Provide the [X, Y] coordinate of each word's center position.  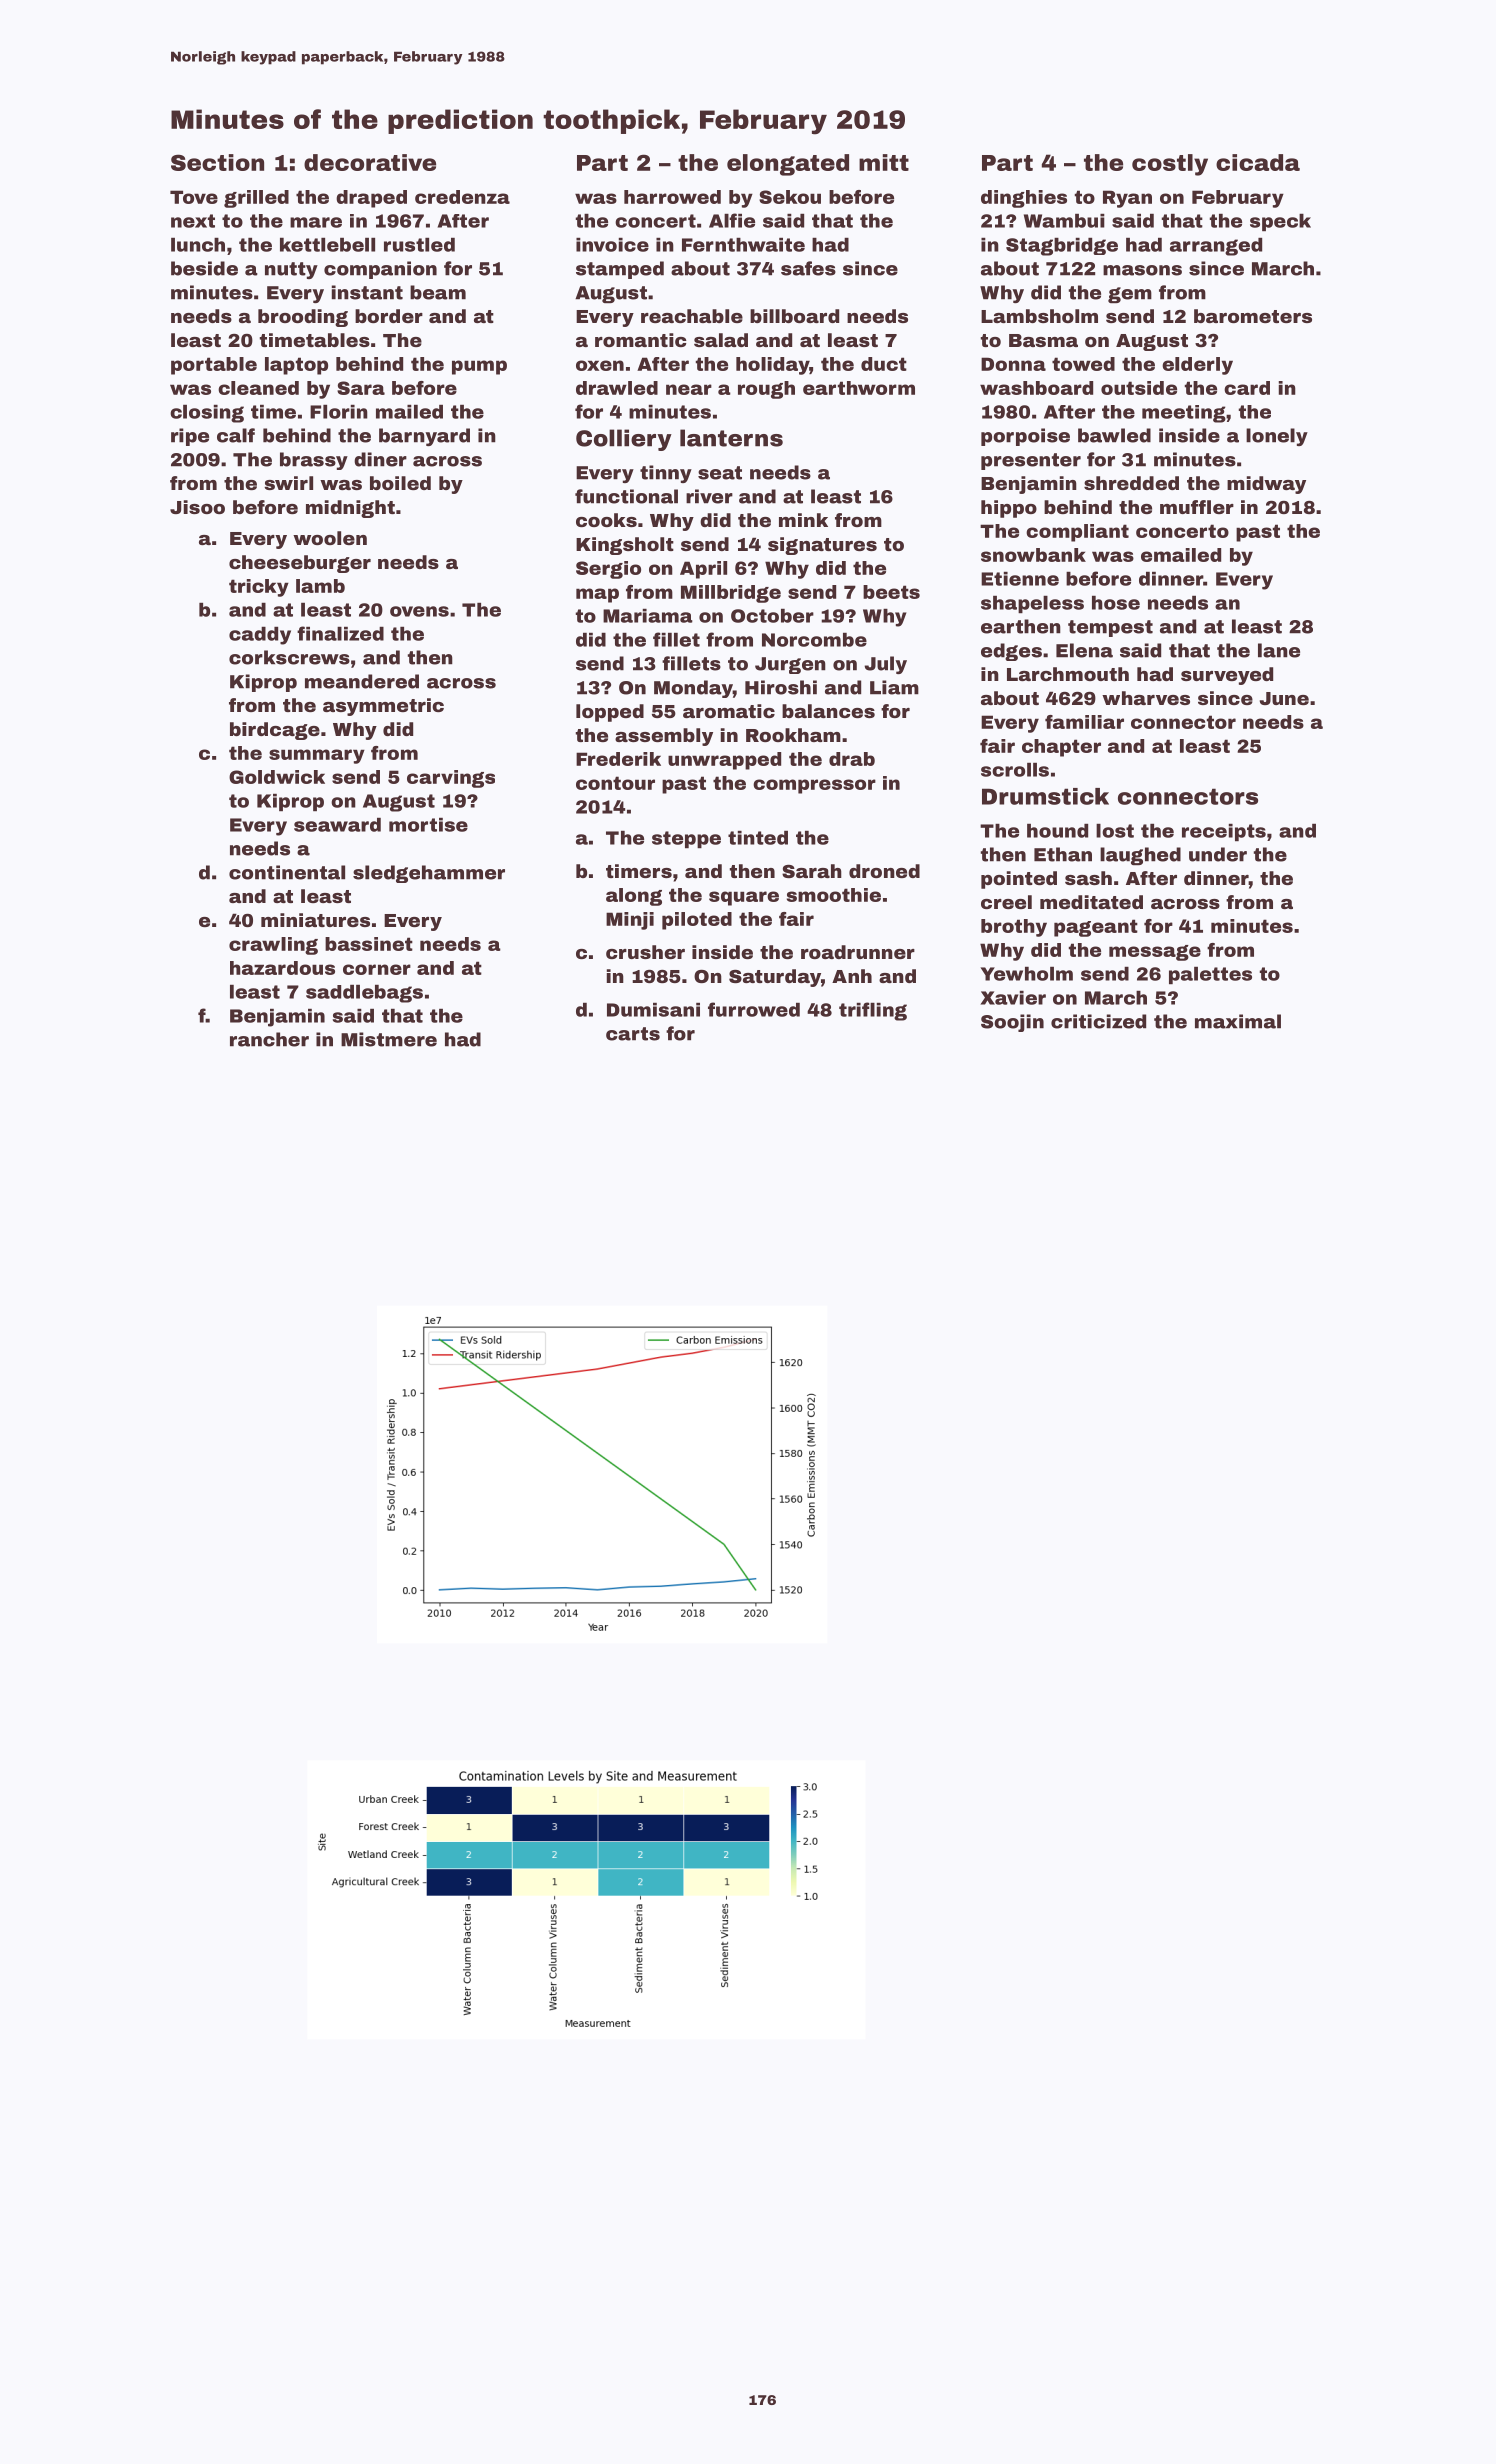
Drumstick [1045, 796]
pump [479, 367]
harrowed [672, 197]
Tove [194, 197]
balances [828, 711]
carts [633, 1034]
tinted [758, 838]
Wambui [1064, 221]
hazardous [282, 968]
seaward [337, 825]
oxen [600, 365]
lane [1279, 650]
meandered [362, 681]
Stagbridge [1062, 247]
